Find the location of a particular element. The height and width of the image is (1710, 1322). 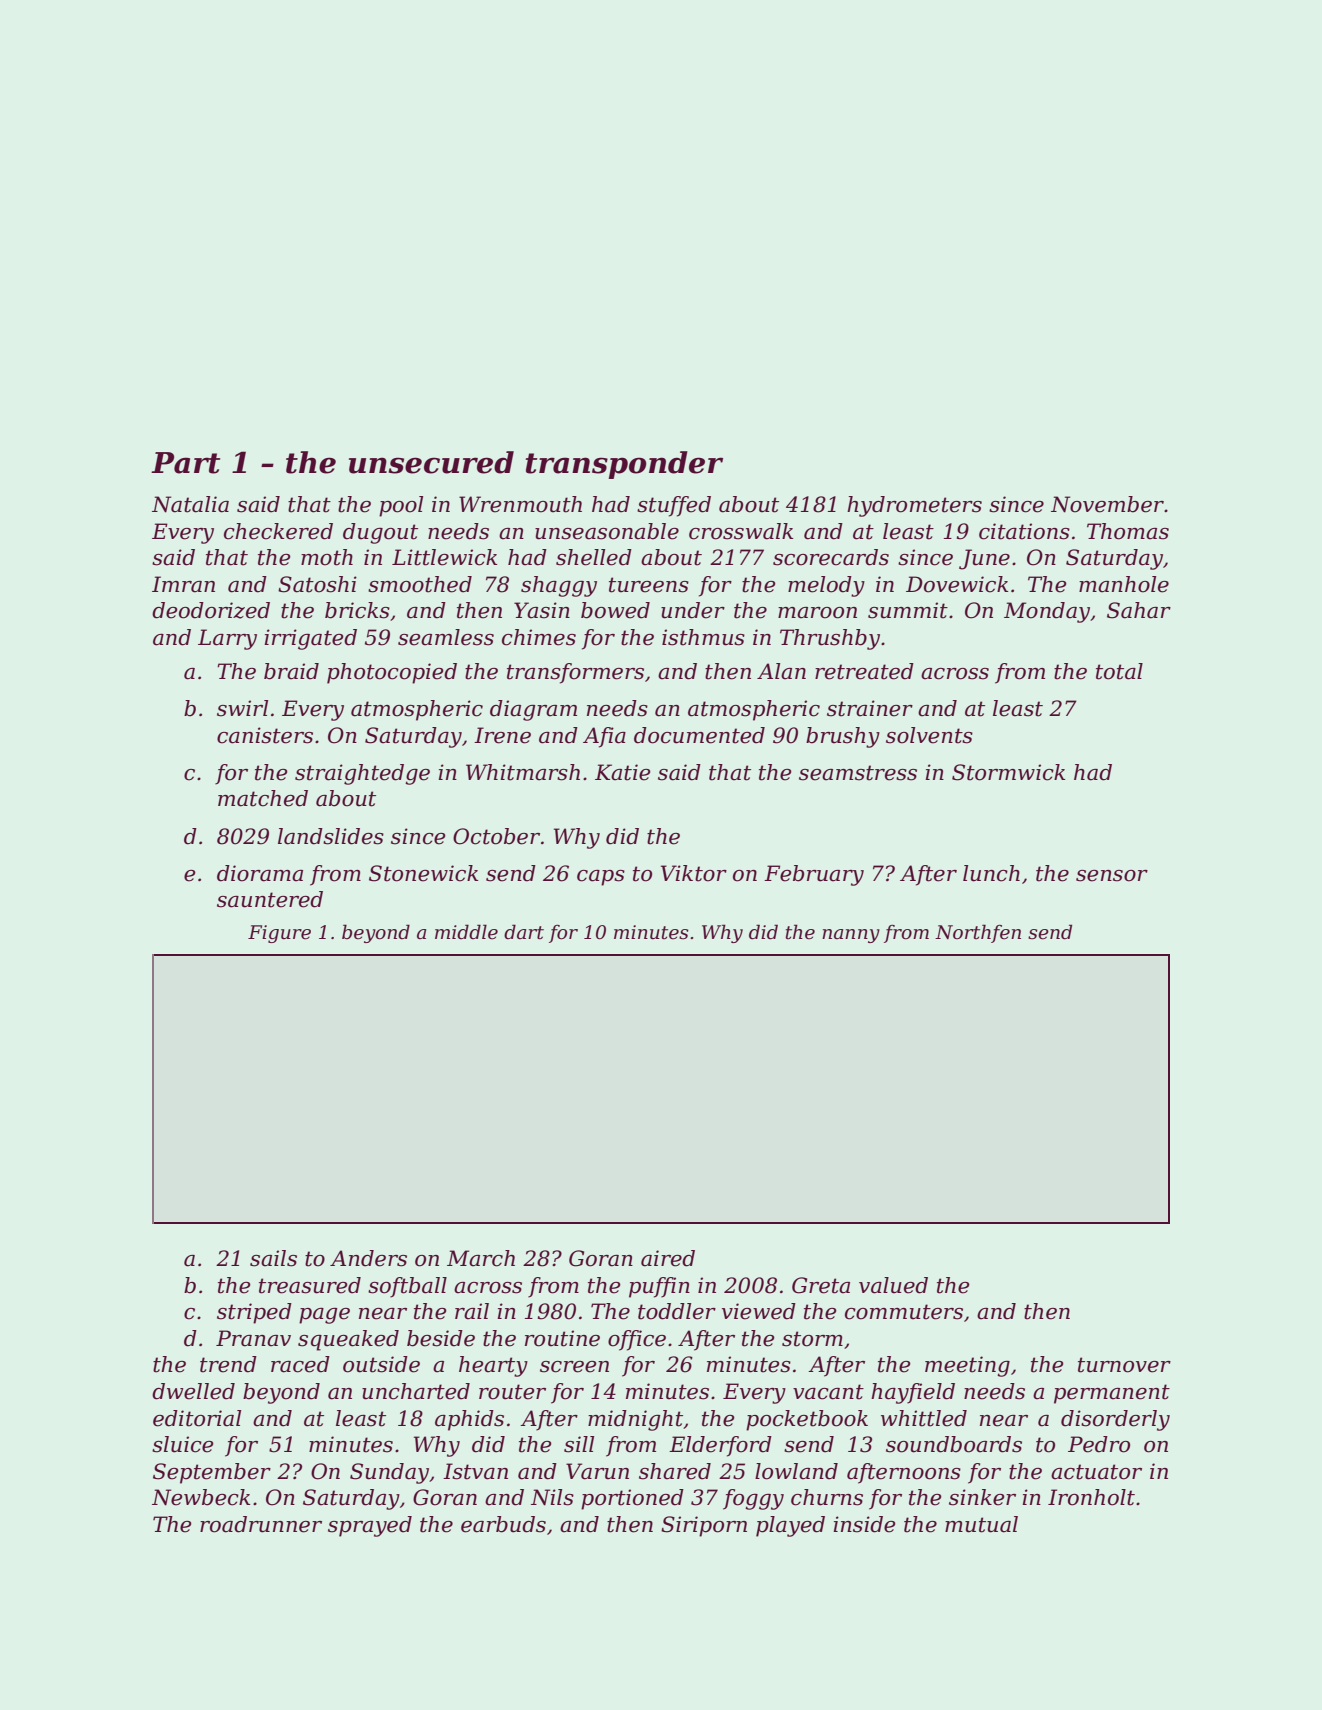

caps is located at coordinates (601, 878).
